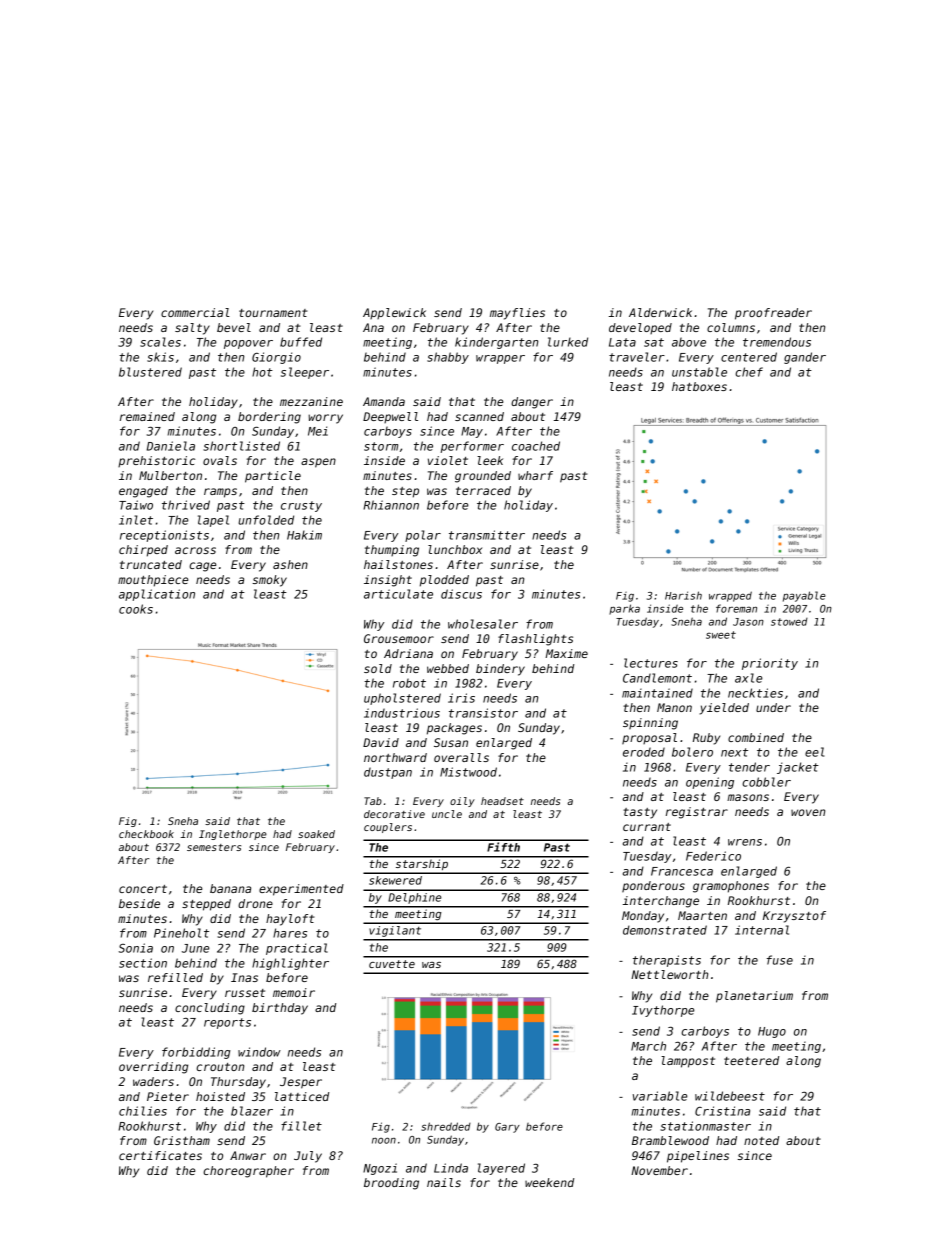  What do you see at coordinates (195, 312) in the image?
I see `commercial` at bounding box center [195, 312].
